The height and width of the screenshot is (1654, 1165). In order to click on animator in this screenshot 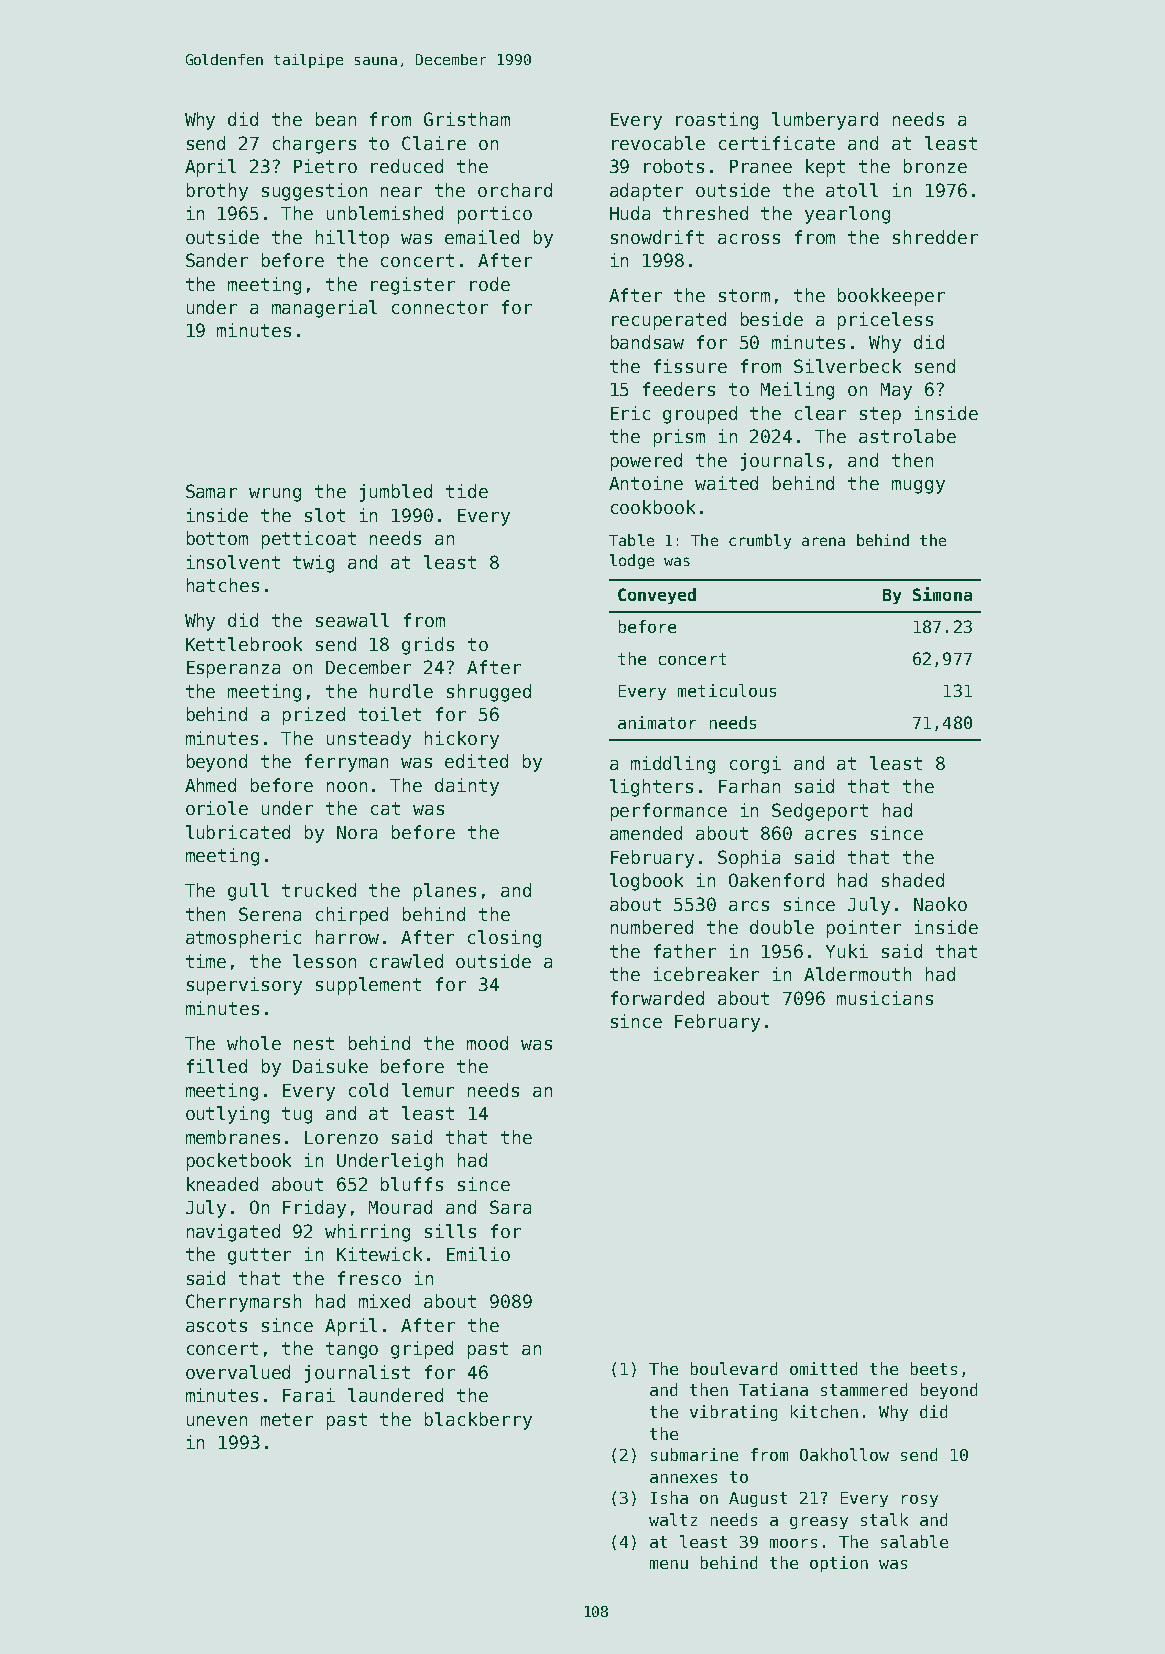, I will do `click(657, 722)`.
